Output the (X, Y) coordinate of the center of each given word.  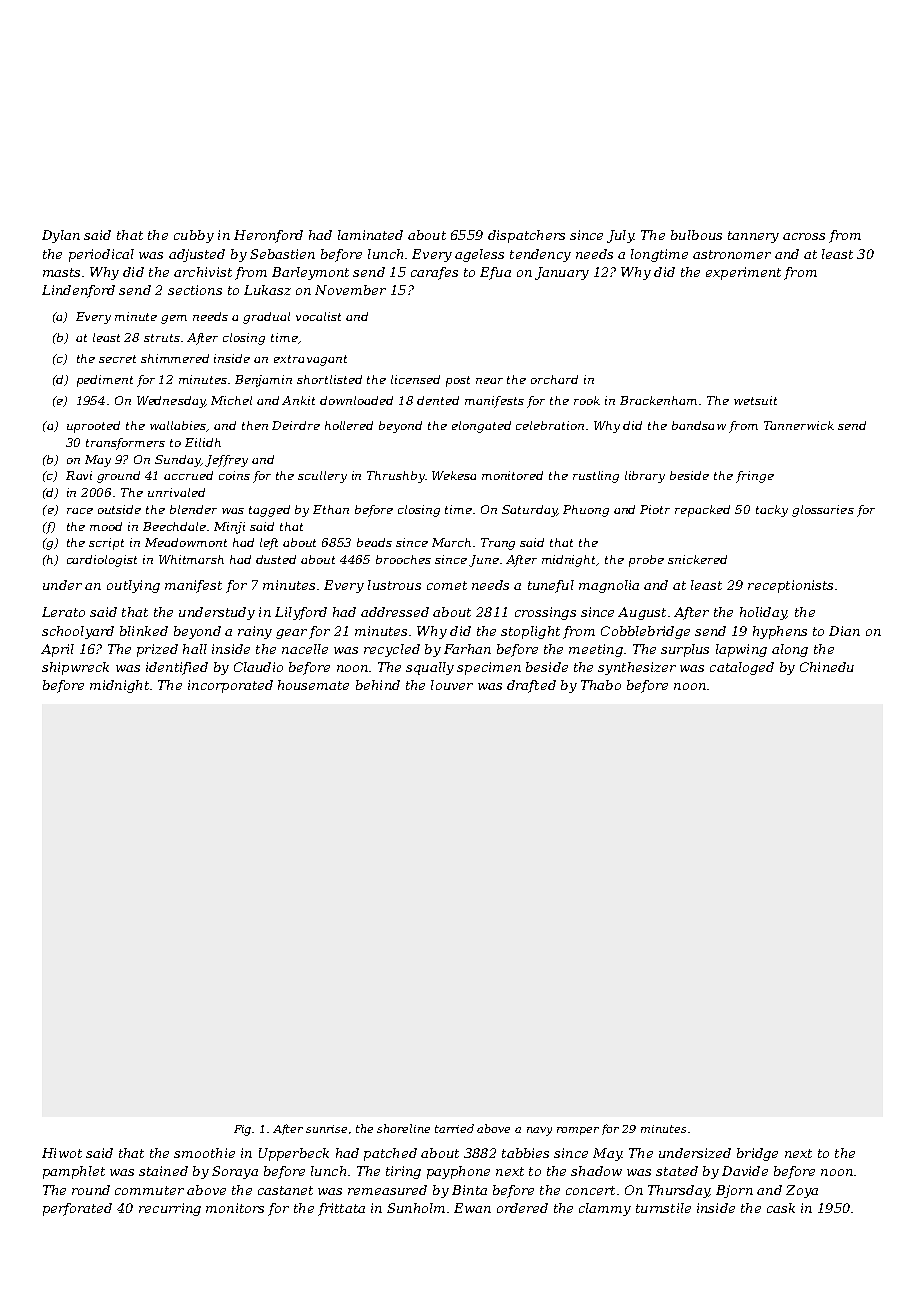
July (620, 236)
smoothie (204, 1153)
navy (539, 1131)
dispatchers (526, 236)
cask (781, 1208)
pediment (105, 381)
